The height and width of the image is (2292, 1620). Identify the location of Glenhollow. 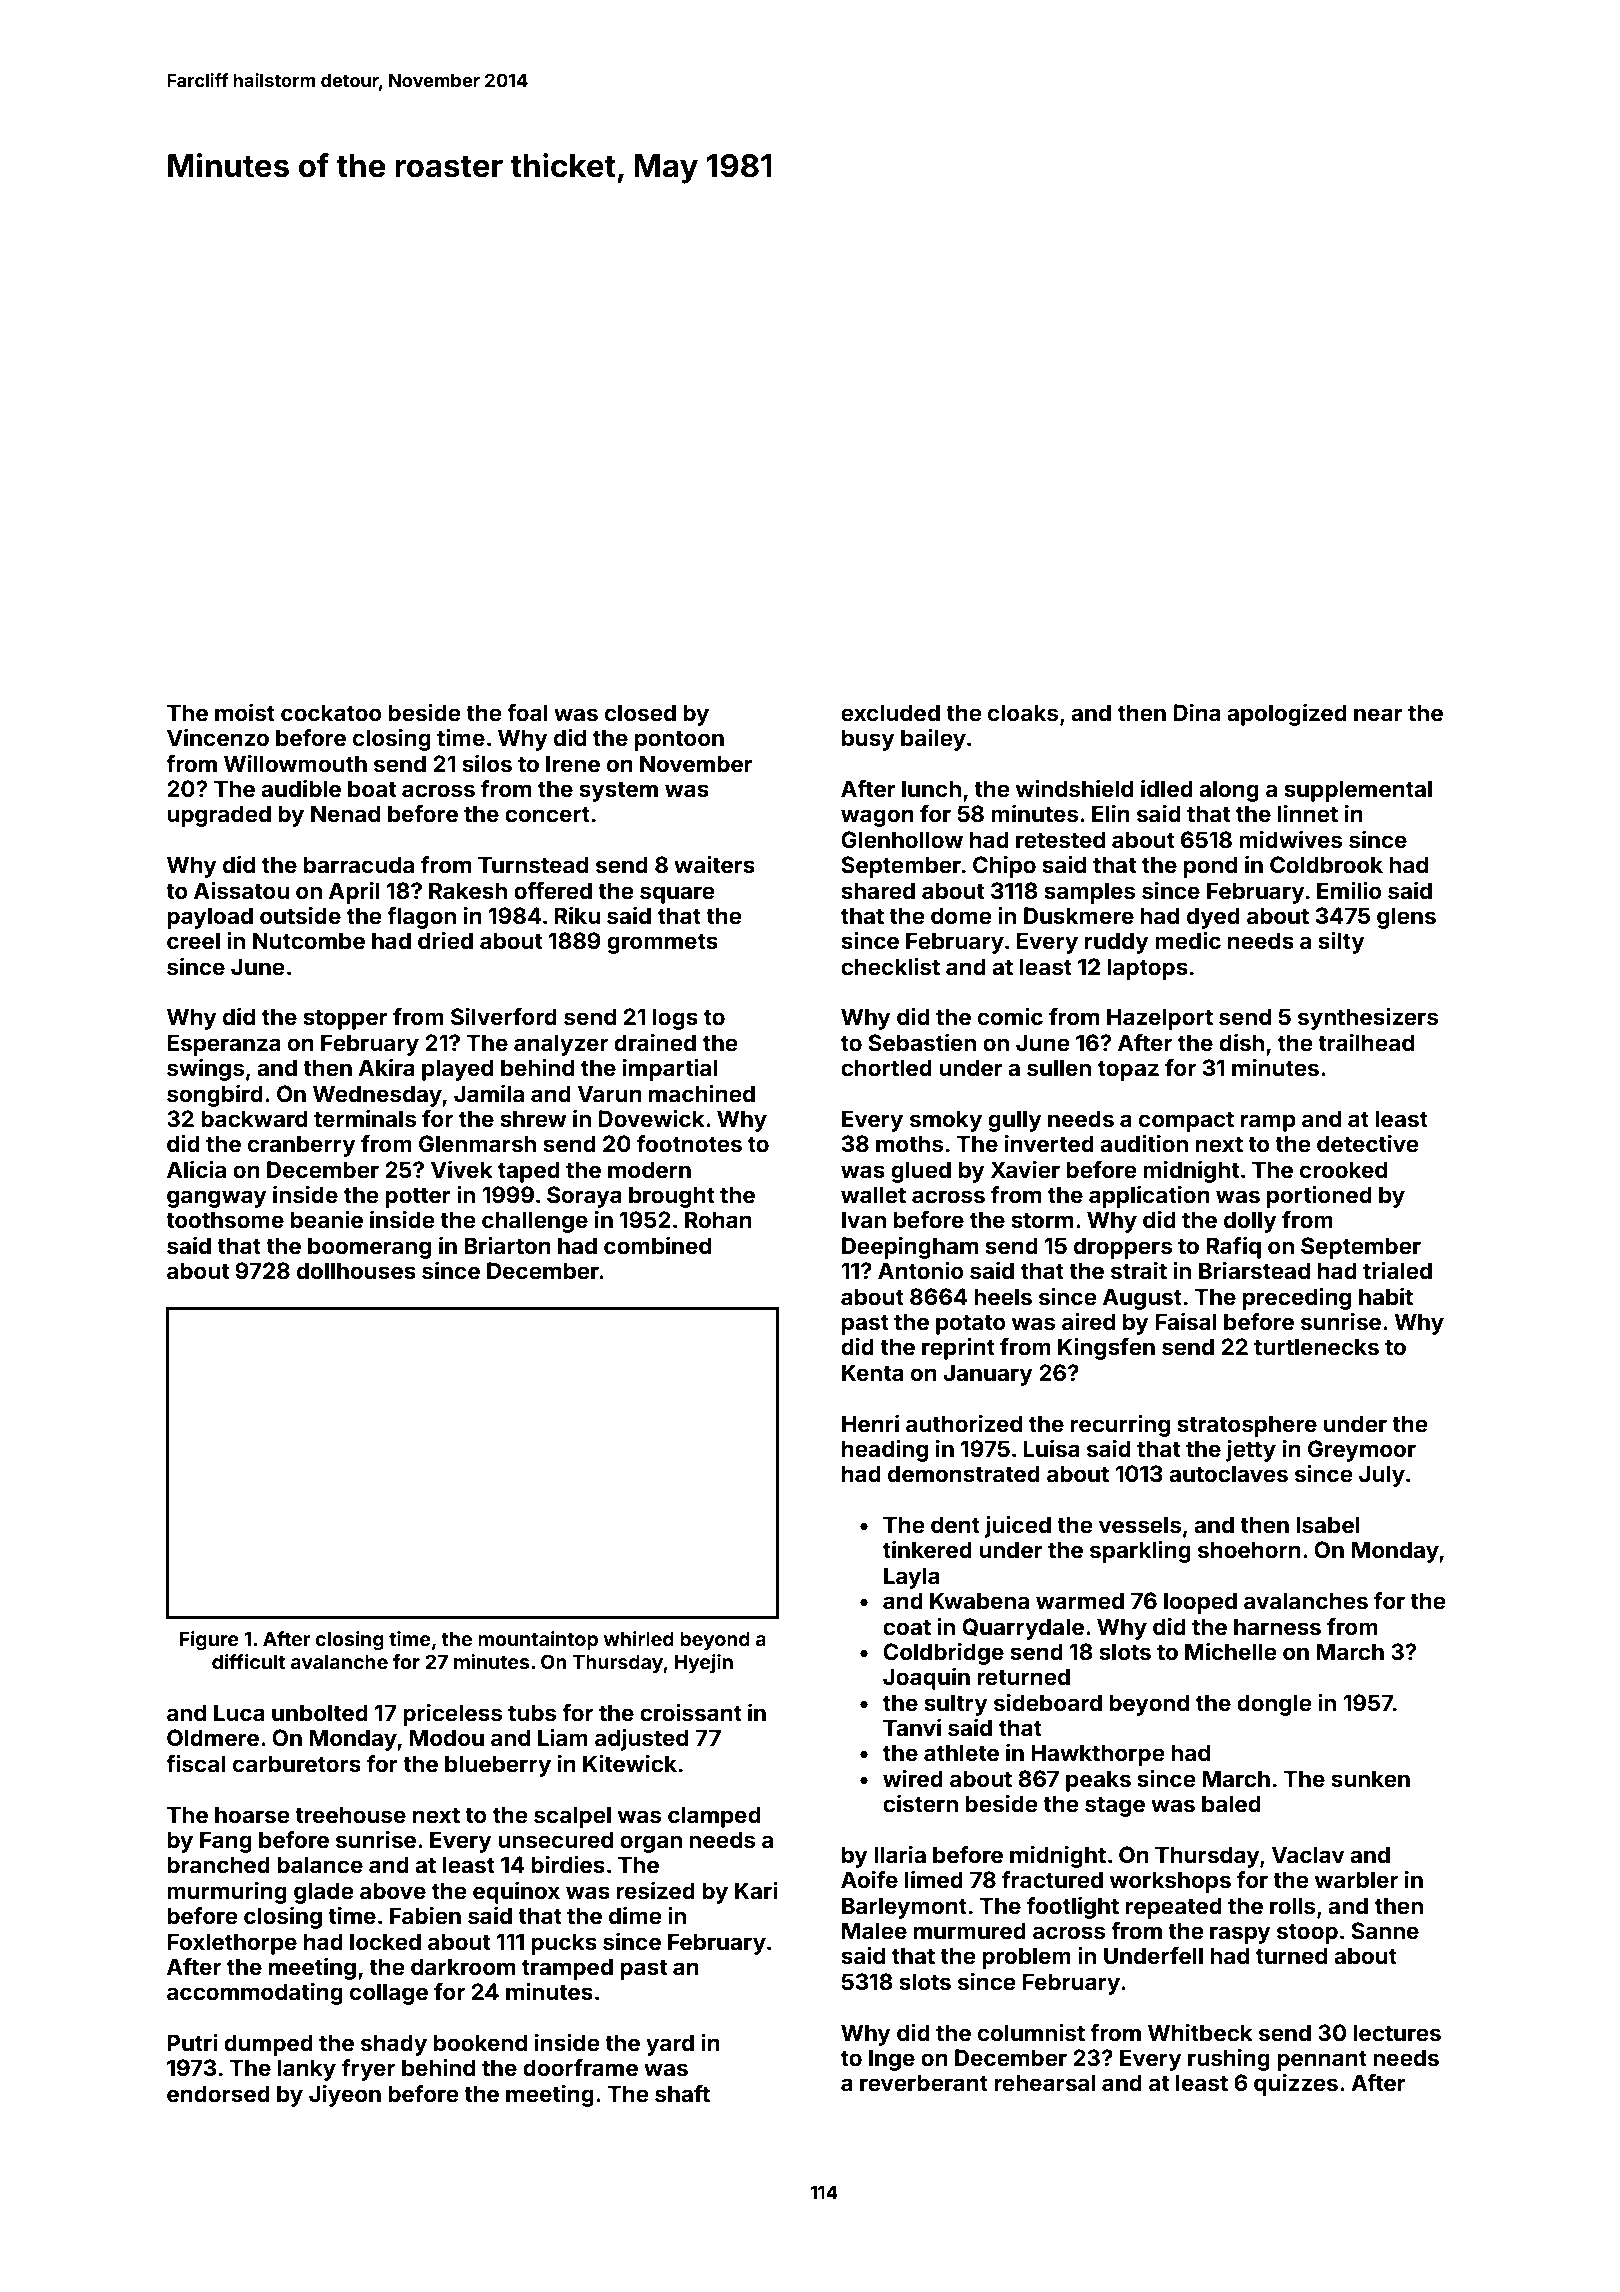
(902, 839).
